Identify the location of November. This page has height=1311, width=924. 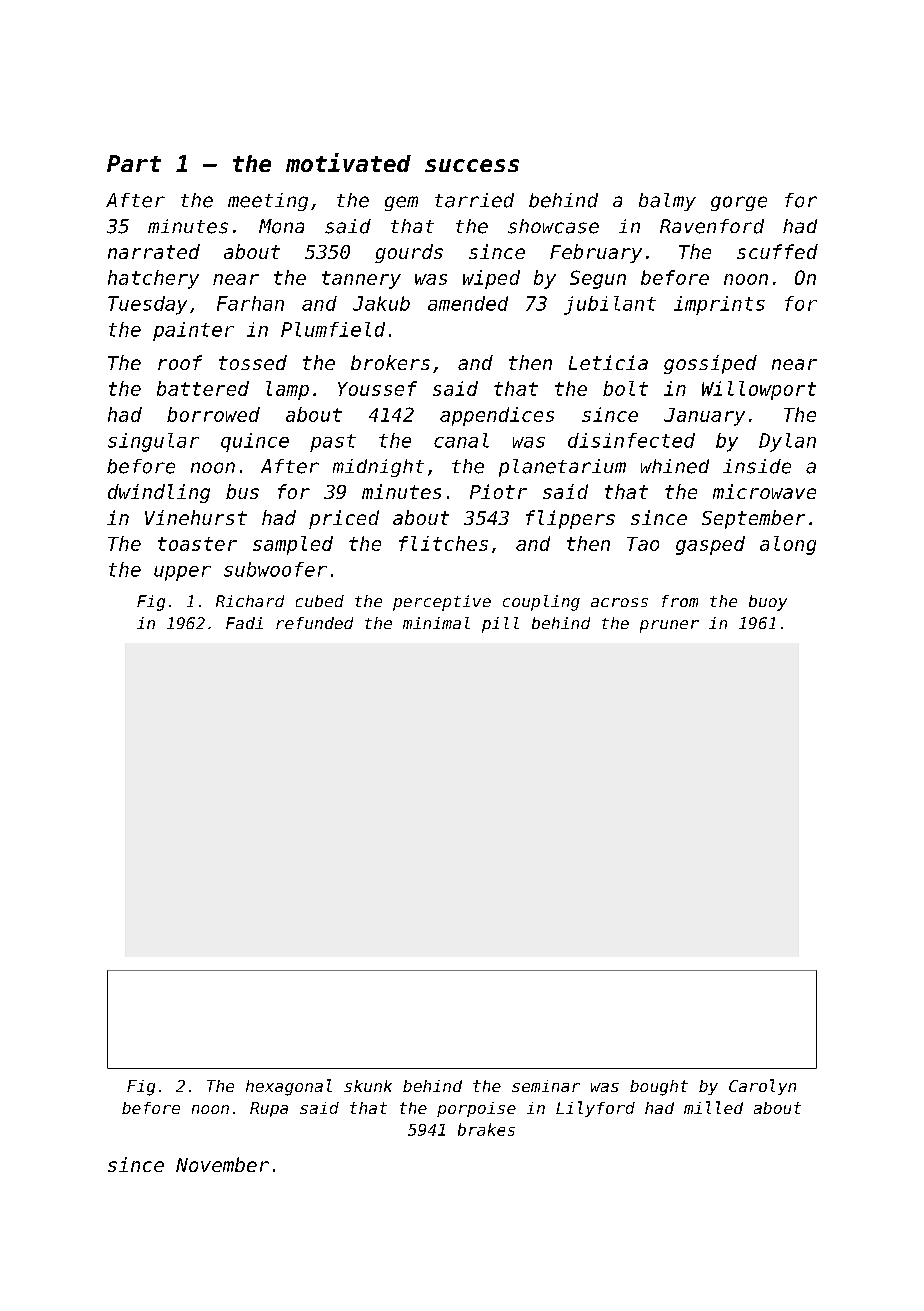
(222, 1164).
